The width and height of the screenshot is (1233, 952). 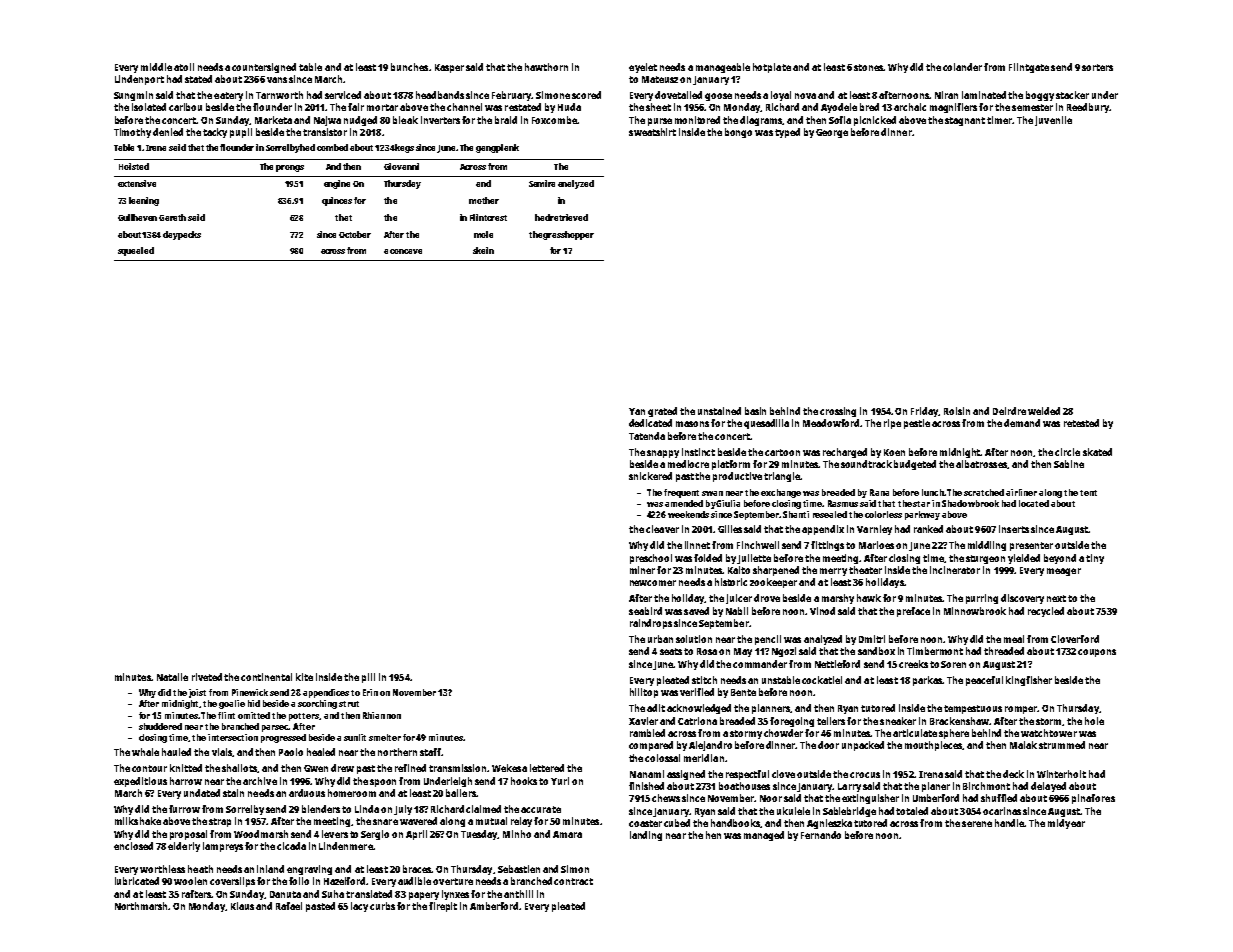 What do you see at coordinates (821, 835) in the screenshot?
I see `Fernando` at bounding box center [821, 835].
